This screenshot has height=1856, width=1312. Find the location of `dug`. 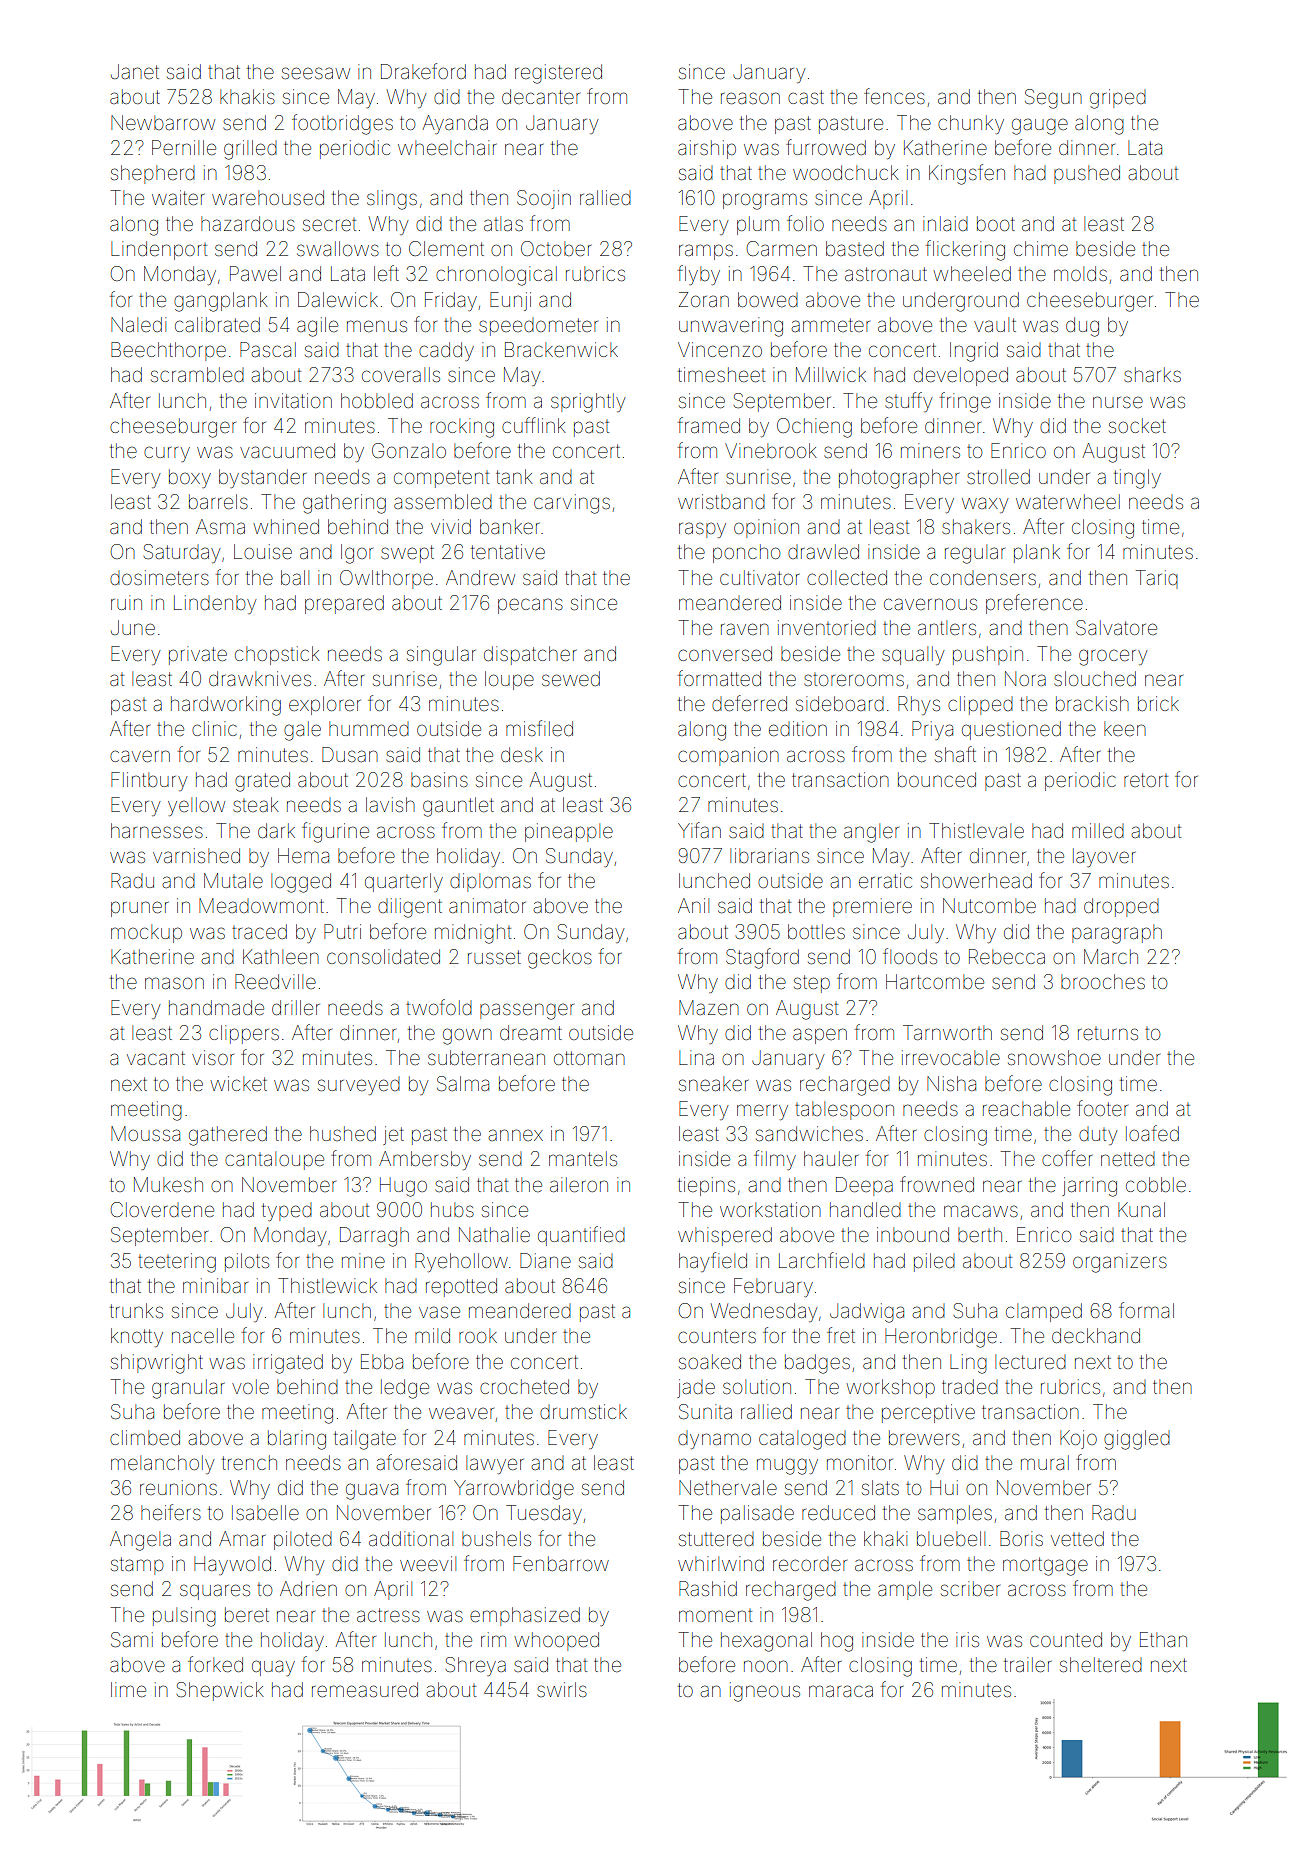

dug is located at coordinates (1082, 327).
